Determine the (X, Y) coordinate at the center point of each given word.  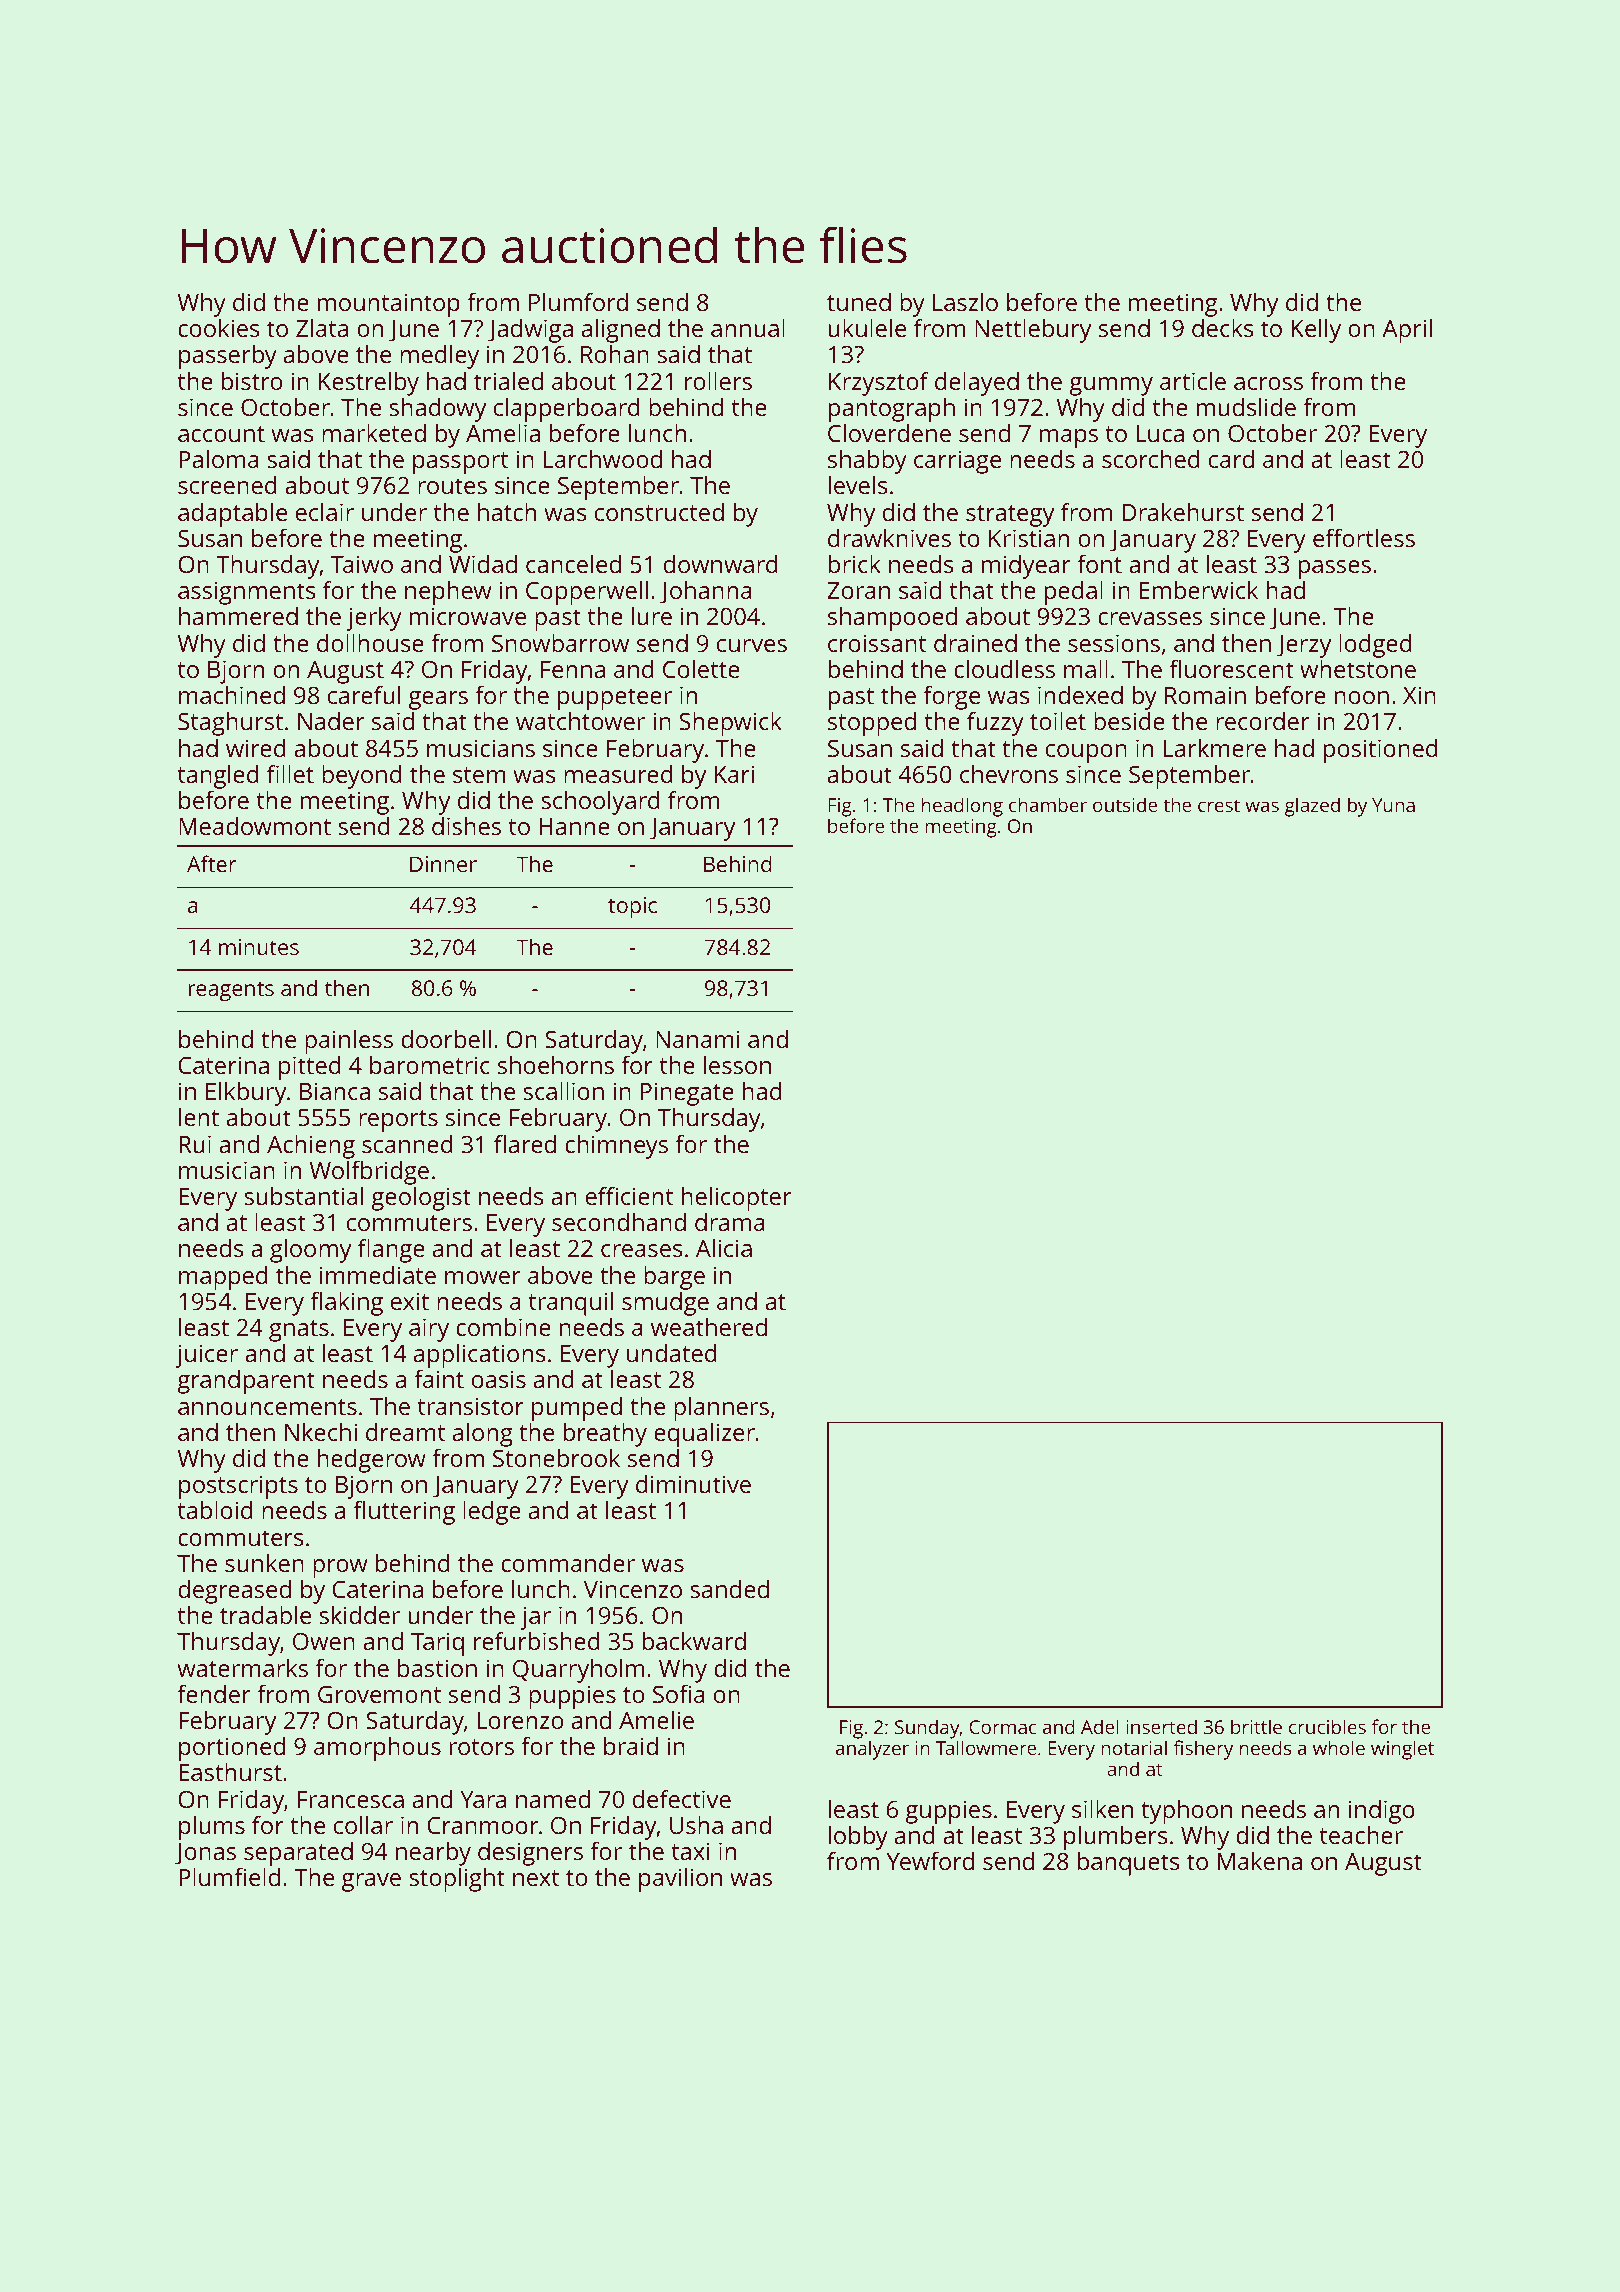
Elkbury (246, 1094)
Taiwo (362, 564)
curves (752, 645)
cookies (219, 328)
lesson (737, 1065)
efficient (629, 1196)
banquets (1129, 1864)
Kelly (1316, 331)
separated (298, 1854)
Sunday (927, 1729)
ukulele (867, 328)
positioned (1381, 751)
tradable (265, 1615)
